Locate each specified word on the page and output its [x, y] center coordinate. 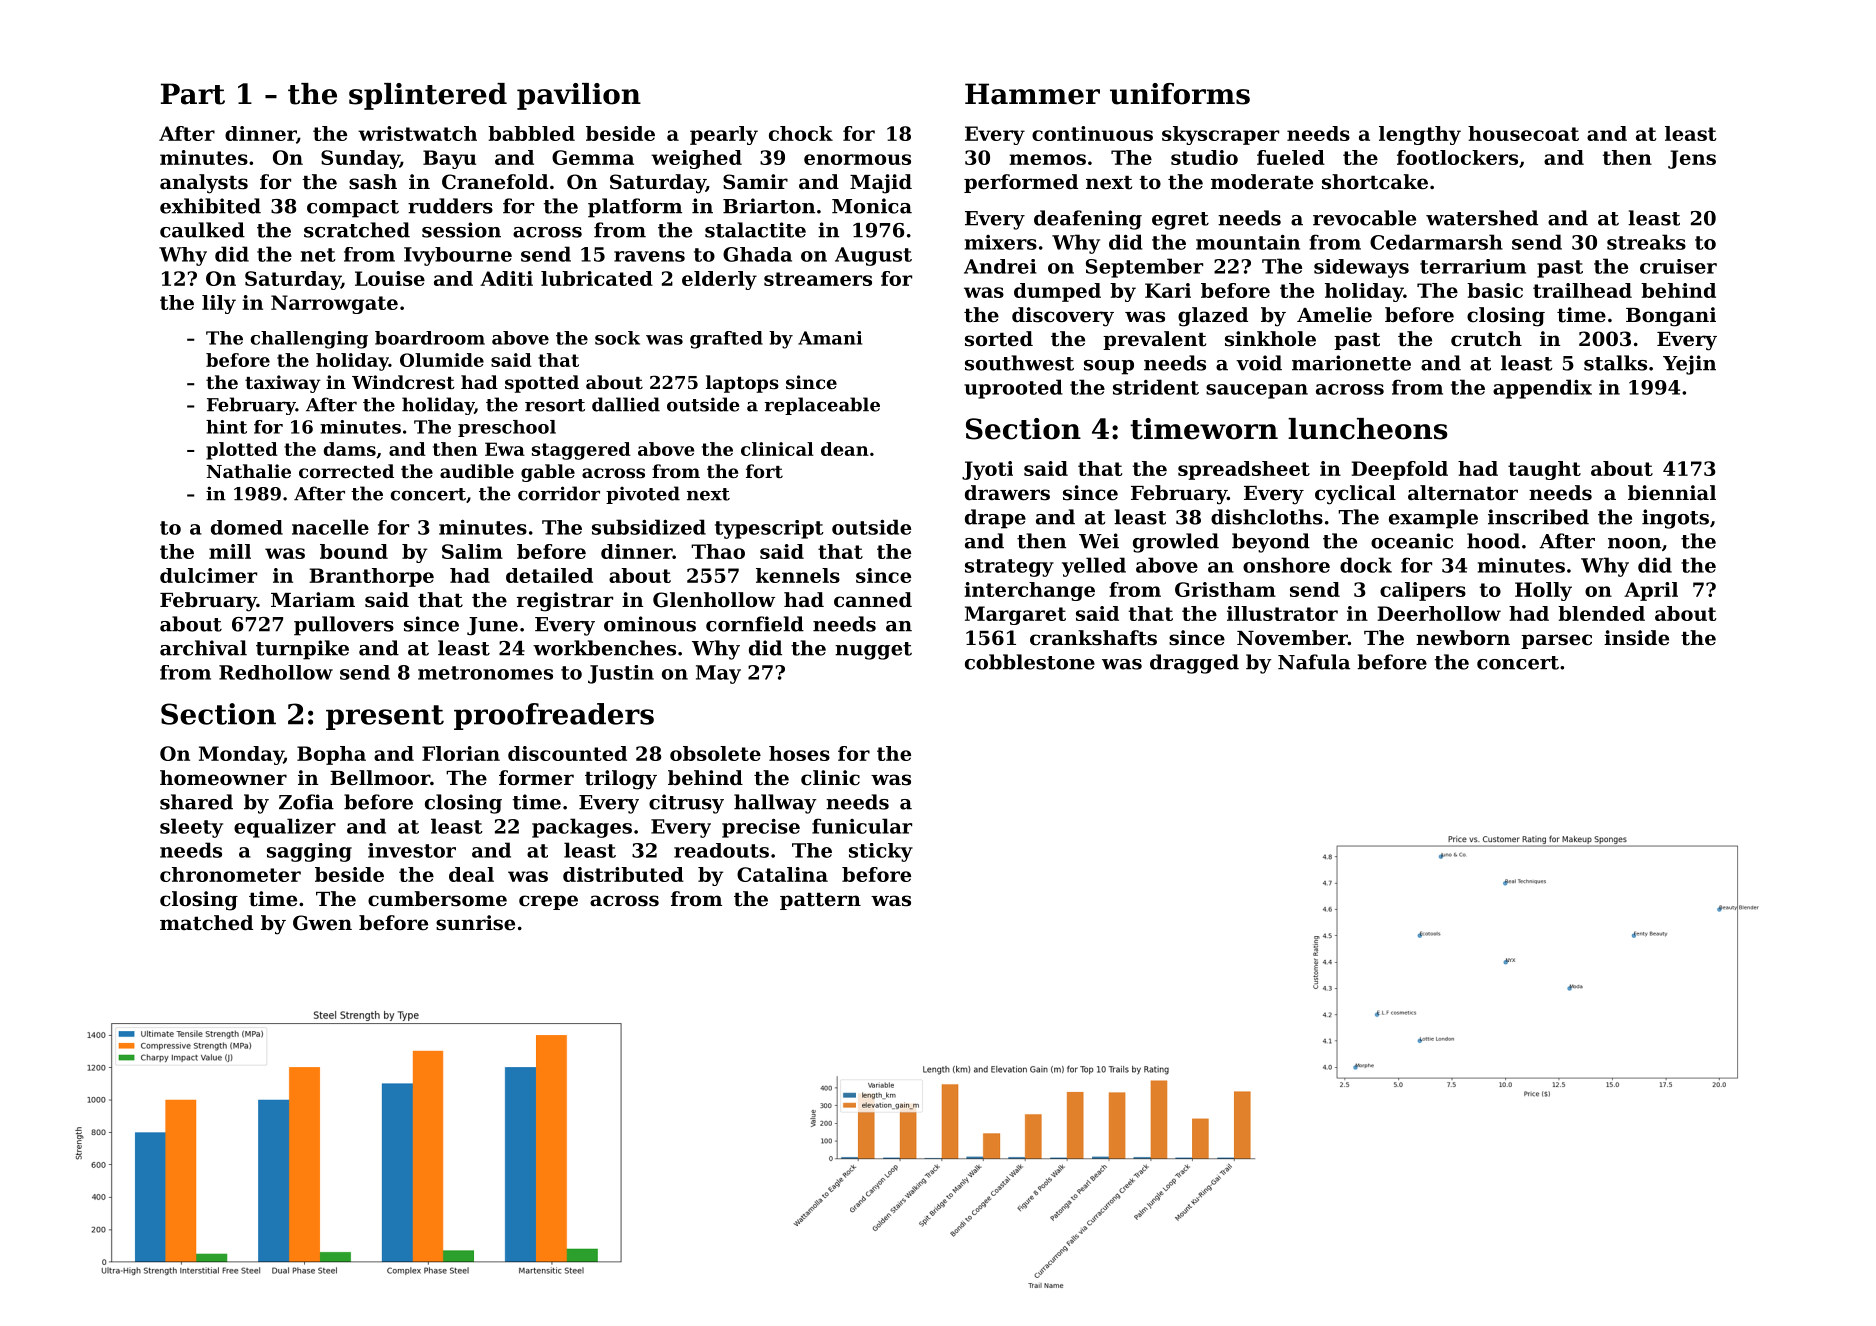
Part [193, 94]
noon [1634, 543]
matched [206, 923]
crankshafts [1093, 638]
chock [801, 133]
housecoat [1523, 133]
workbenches [604, 648]
